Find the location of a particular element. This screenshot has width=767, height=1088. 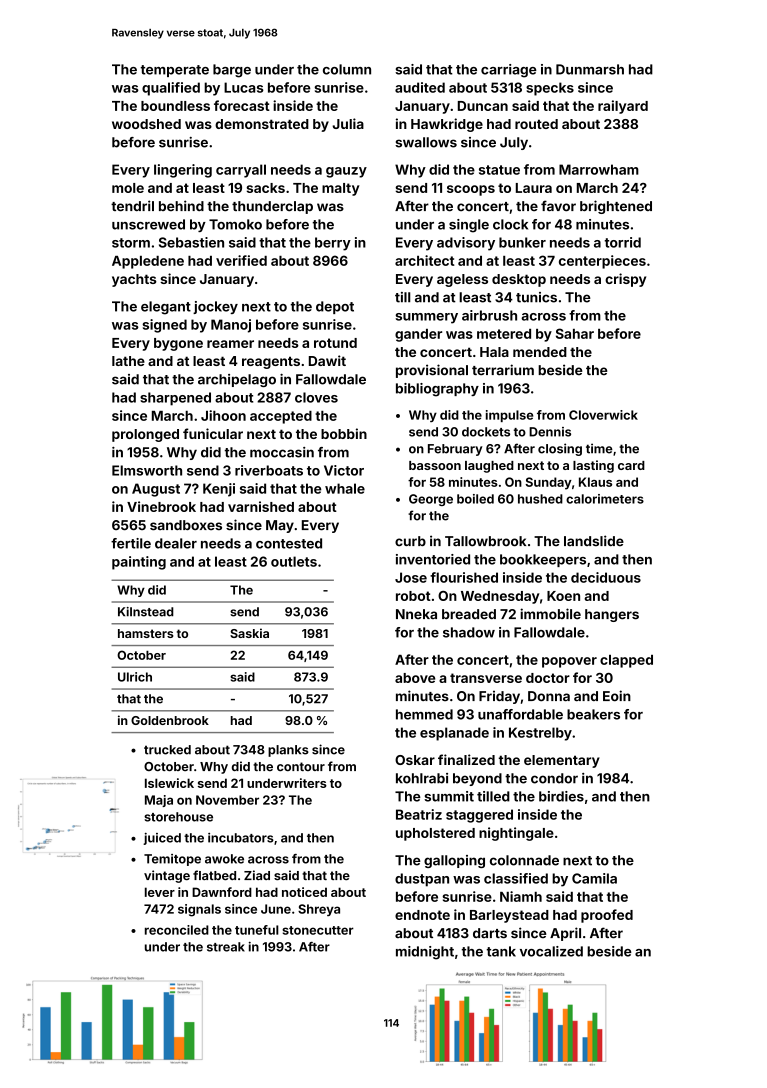

upholstered is located at coordinates (435, 834).
